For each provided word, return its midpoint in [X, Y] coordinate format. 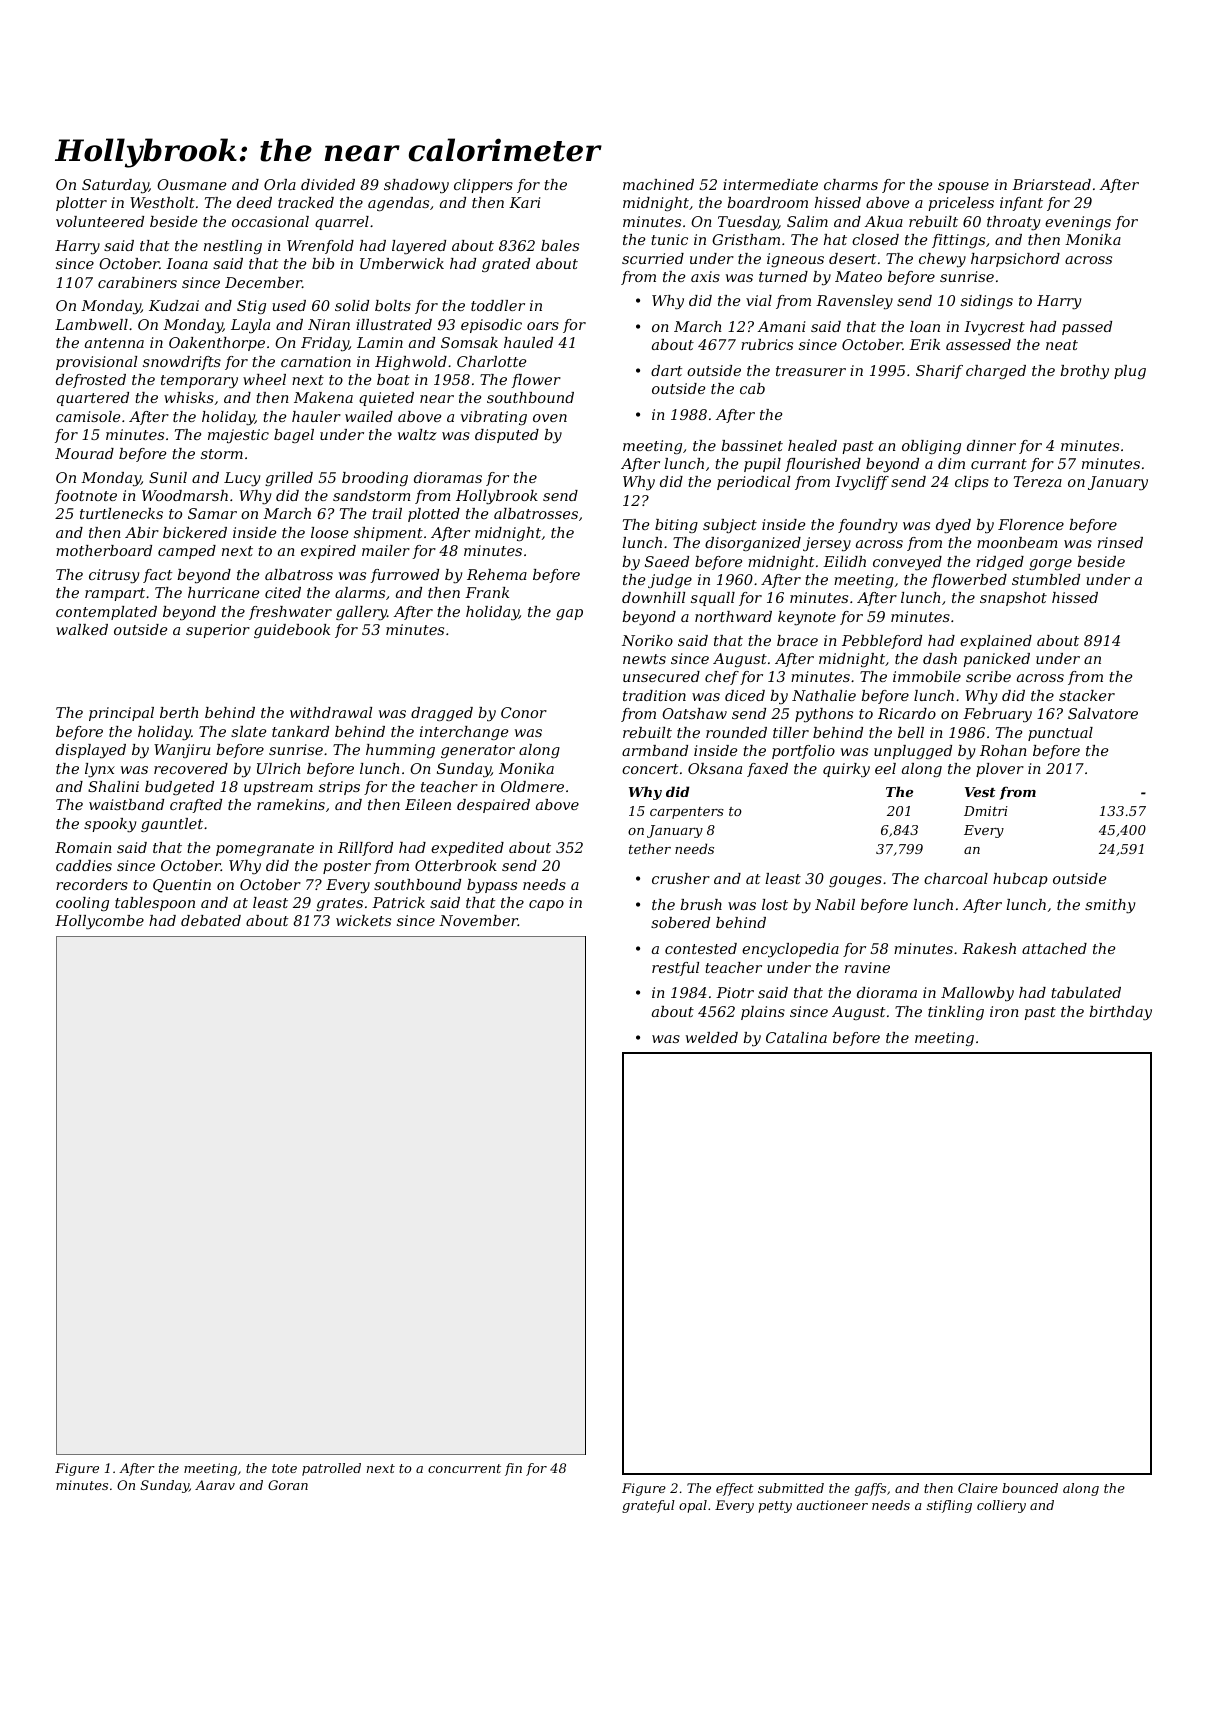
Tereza [1038, 482]
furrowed [405, 576]
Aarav [215, 1485]
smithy [1110, 906]
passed [1087, 328]
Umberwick [402, 263]
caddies [84, 865]
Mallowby [977, 994]
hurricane [223, 592]
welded [712, 1037]
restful [675, 969]
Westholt [162, 202]
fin [513, 1469]
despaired [493, 806]
